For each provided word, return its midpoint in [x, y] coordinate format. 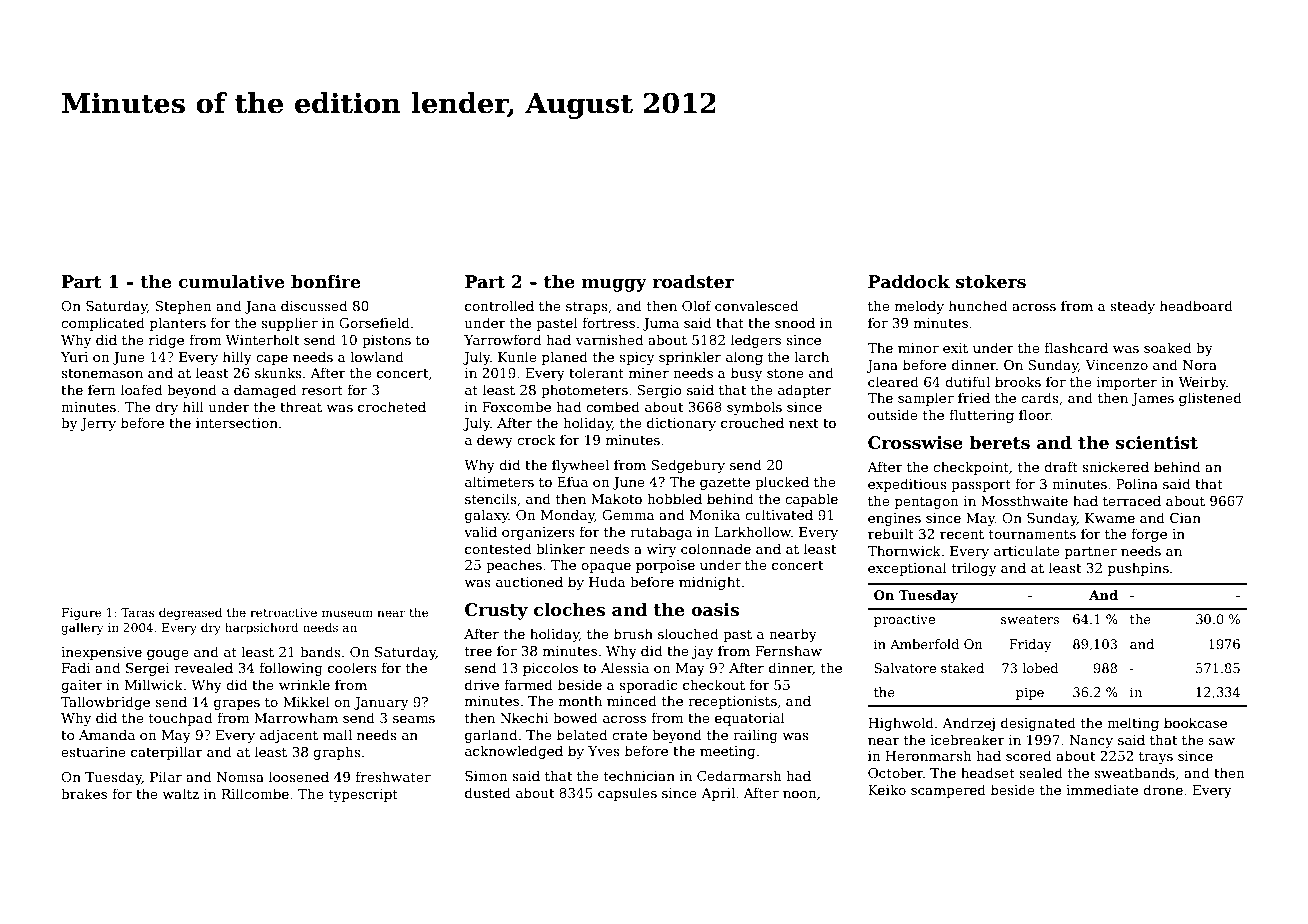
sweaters [1030, 619]
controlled [499, 305]
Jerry [98, 424]
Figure [82, 614]
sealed [1041, 772]
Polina [1137, 483]
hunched [978, 305]
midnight [710, 583]
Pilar [166, 776]
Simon [486, 776]
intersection [237, 423]
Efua [572, 481]
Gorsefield [374, 322]
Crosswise [915, 443]
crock [536, 439]
